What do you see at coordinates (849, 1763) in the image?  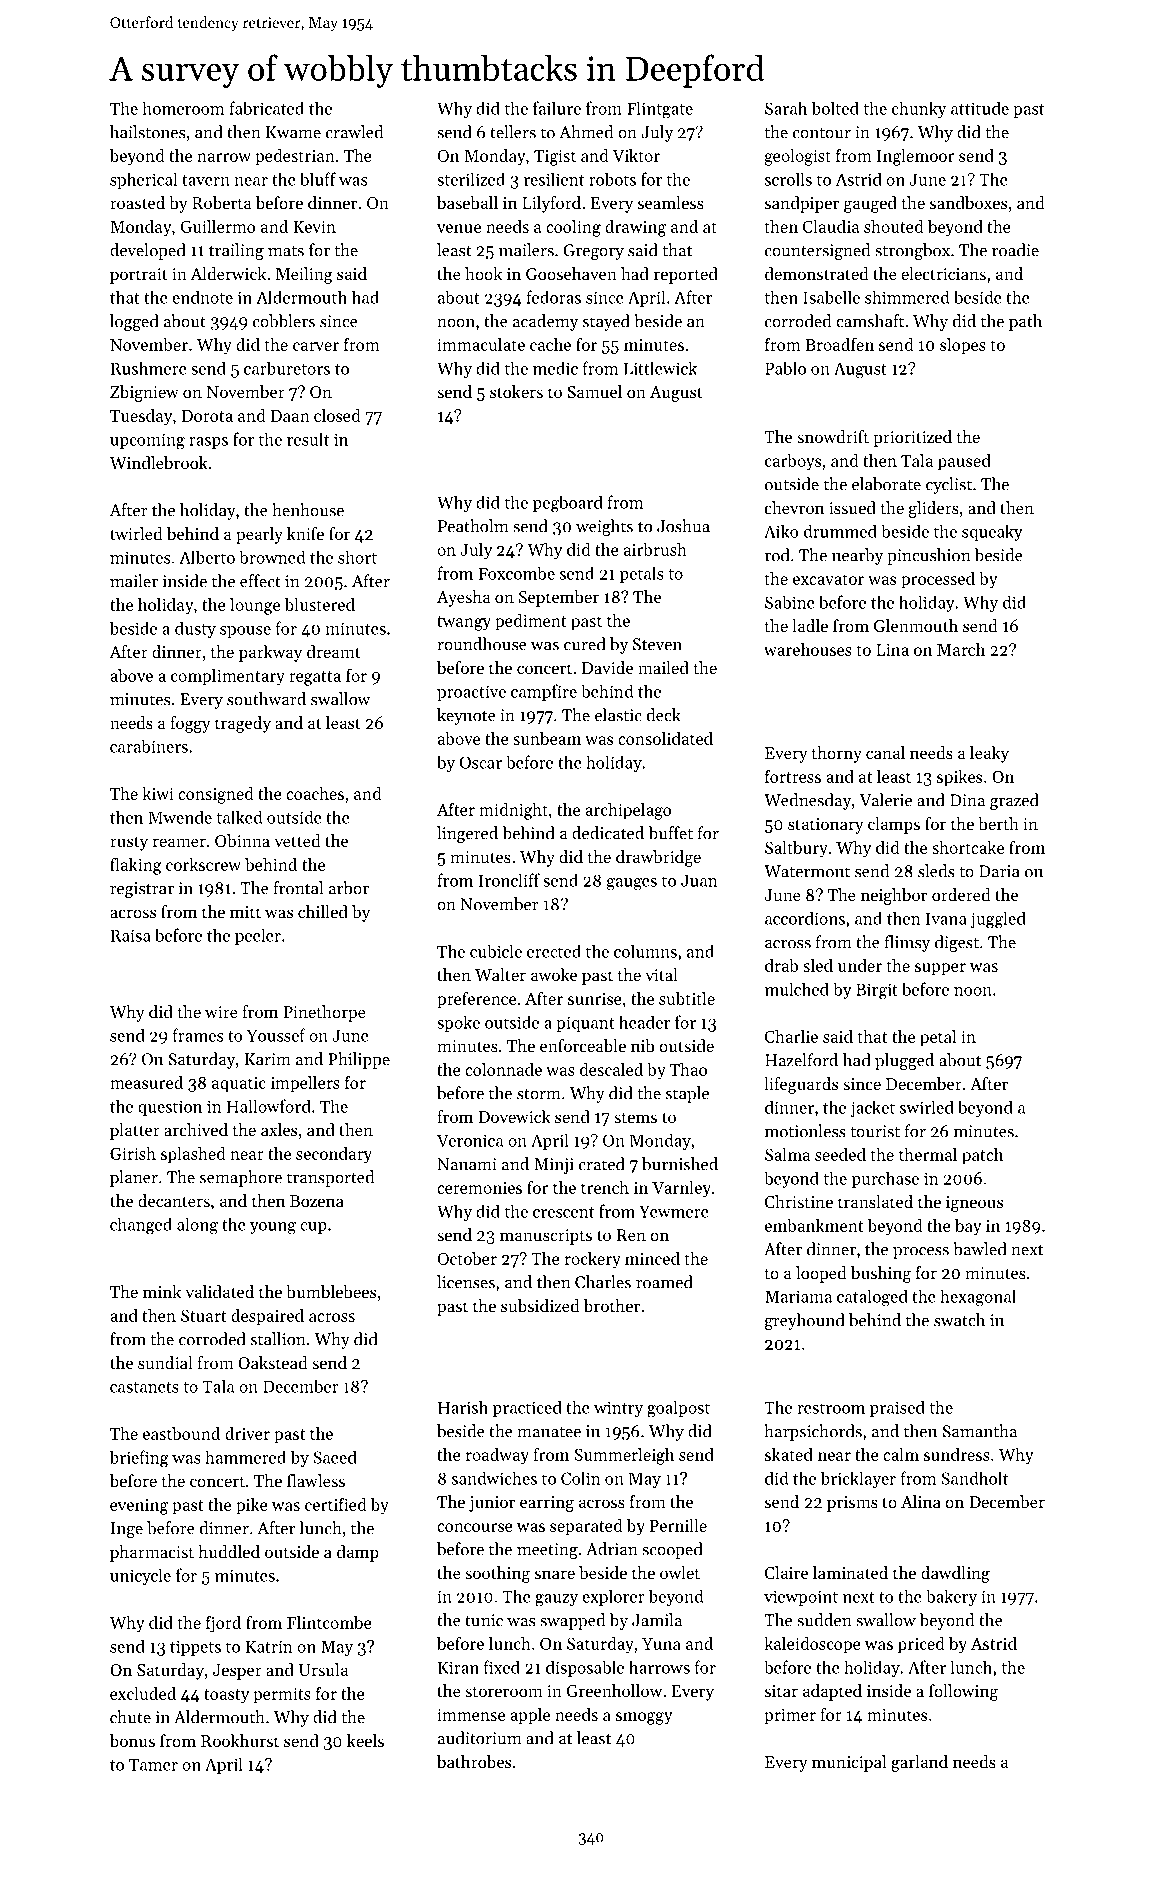 I see `municipal` at bounding box center [849, 1763].
